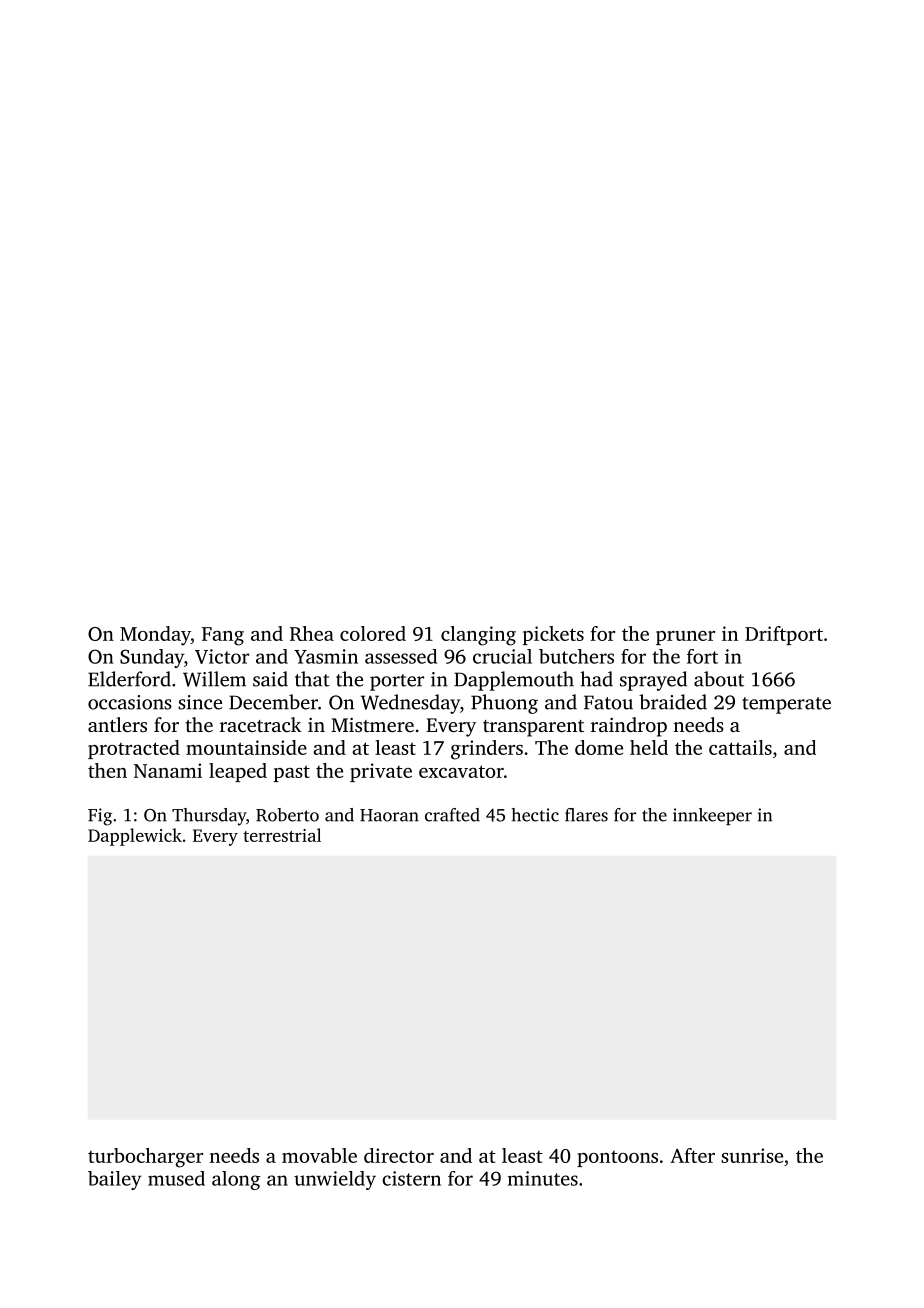 This screenshot has width=924, height=1308. What do you see at coordinates (514, 681) in the screenshot?
I see `Dapplemouth` at bounding box center [514, 681].
